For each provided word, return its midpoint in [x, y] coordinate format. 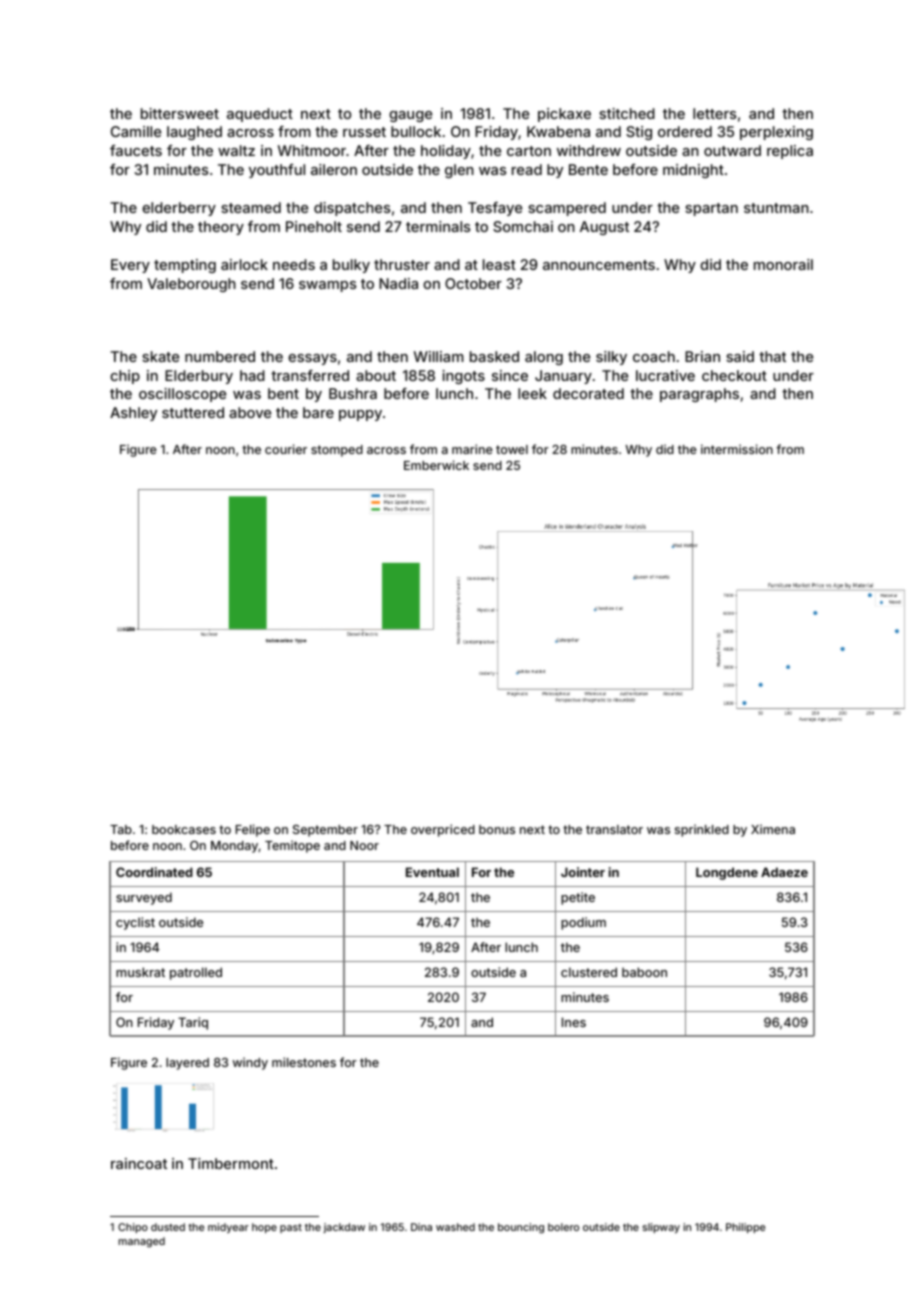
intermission [737, 449]
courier [286, 449]
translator [614, 829]
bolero [563, 1227]
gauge [410, 116]
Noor [364, 845]
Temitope [292, 846]
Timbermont [231, 1163]
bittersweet [180, 113]
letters [714, 113]
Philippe [745, 1228]
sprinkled [702, 830]
